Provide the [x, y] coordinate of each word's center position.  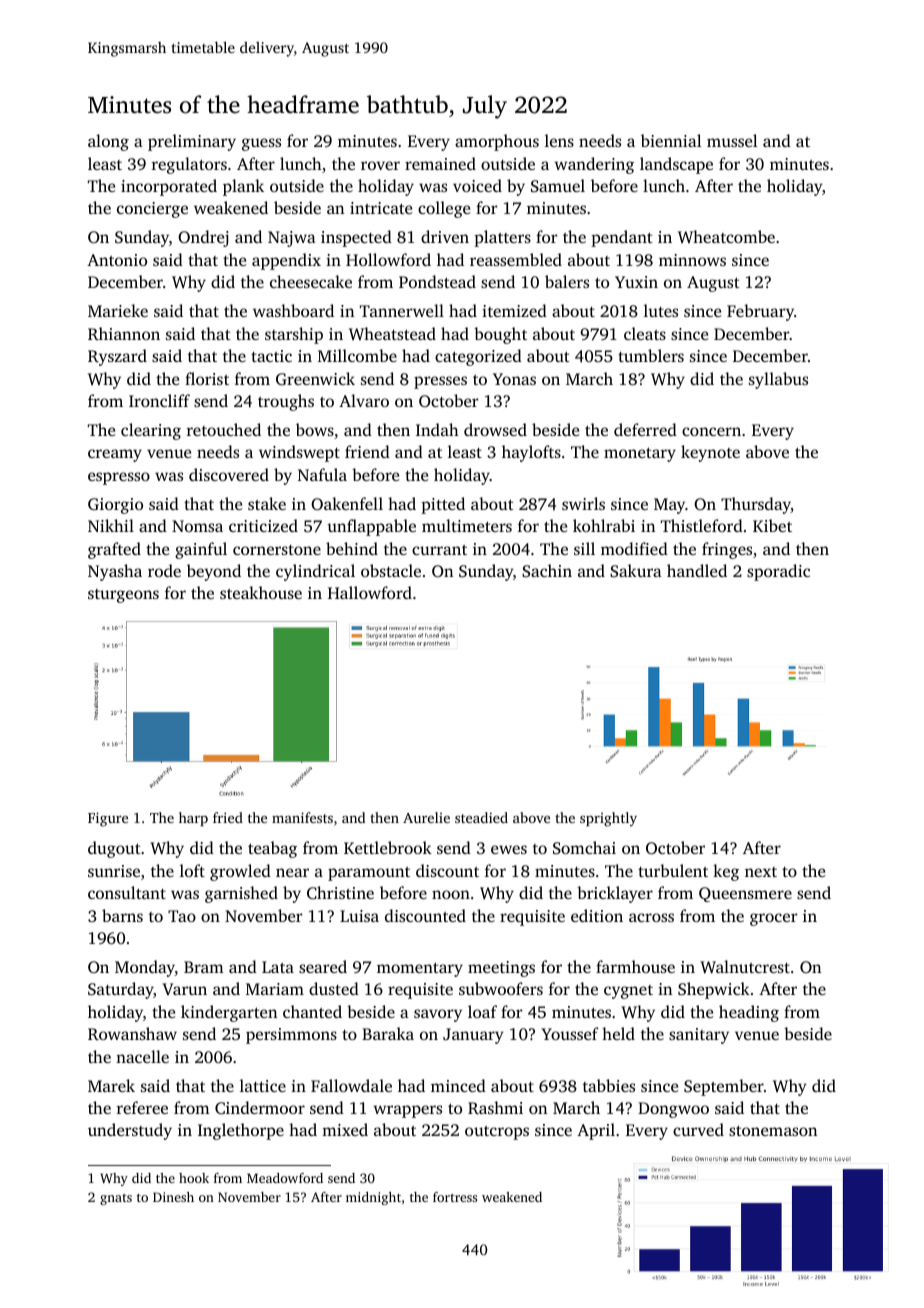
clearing [151, 431]
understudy [130, 1131]
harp [193, 819]
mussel [732, 140]
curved [698, 1129]
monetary [640, 455]
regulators [189, 165]
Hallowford [370, 592]
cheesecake [311, 281]
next [761, 872]
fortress [455, 1197]
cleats [645, 333]
